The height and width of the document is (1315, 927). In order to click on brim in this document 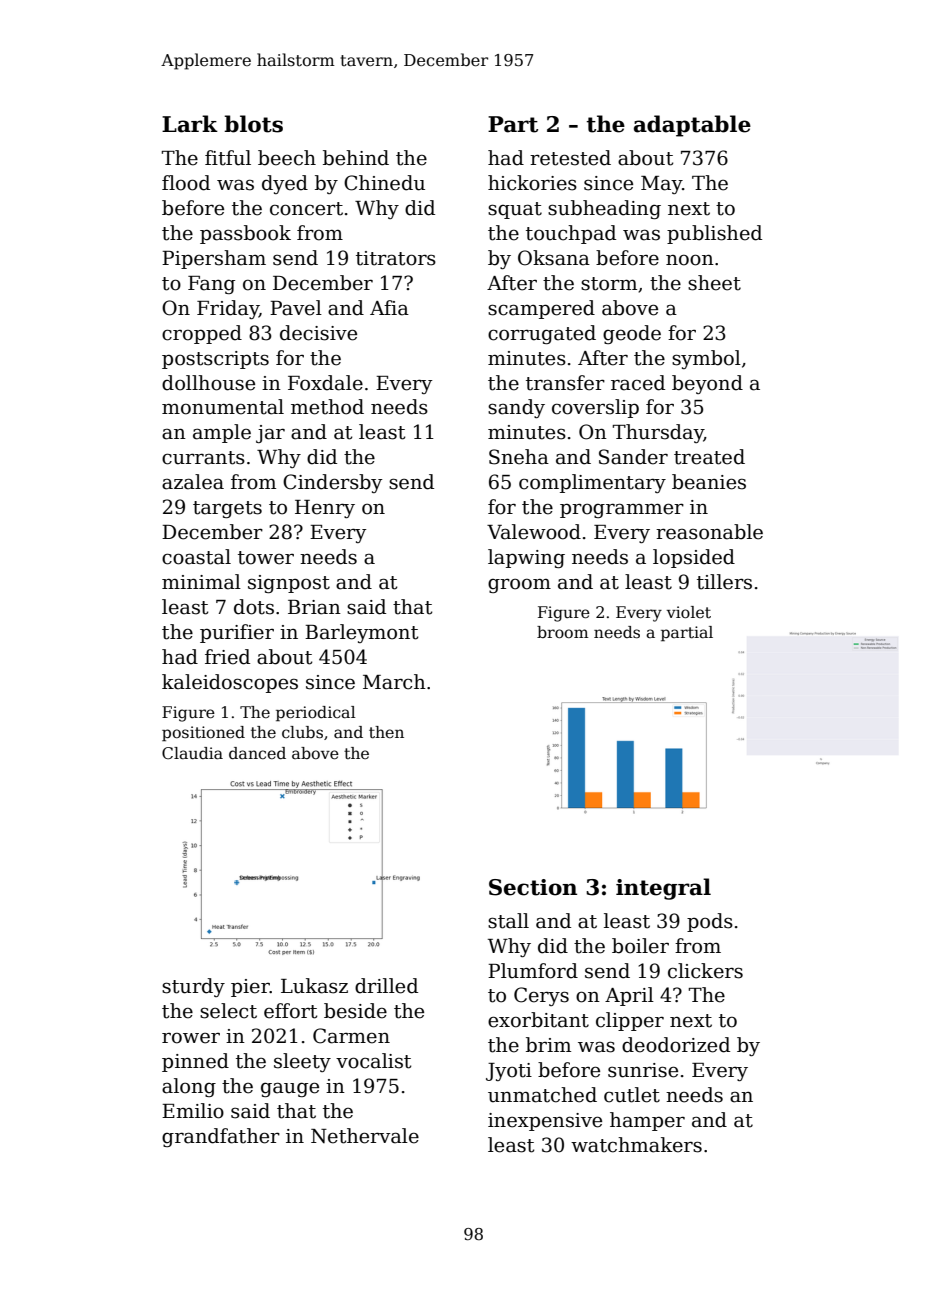, I will do `click(548, 1045)`.
